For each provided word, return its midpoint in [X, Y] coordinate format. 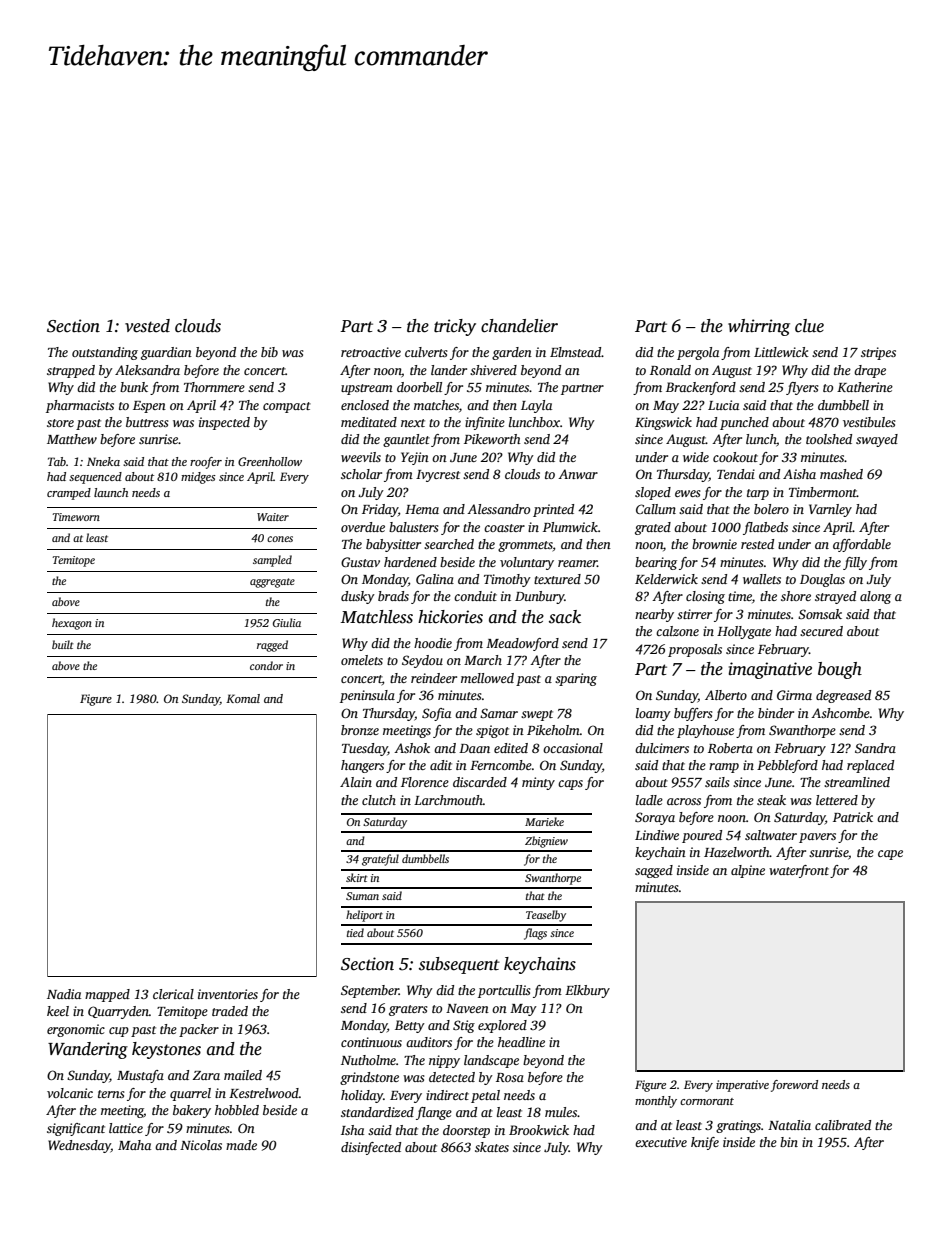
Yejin [415, 458]
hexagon [72, 624]
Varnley [830, 510]
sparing [576, 679]
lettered [837, 800]
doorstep [466, 1131]
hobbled [237, 1110]
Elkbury [587, 991]
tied [355, 932]
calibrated [843, 1125]
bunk [134, 387]
